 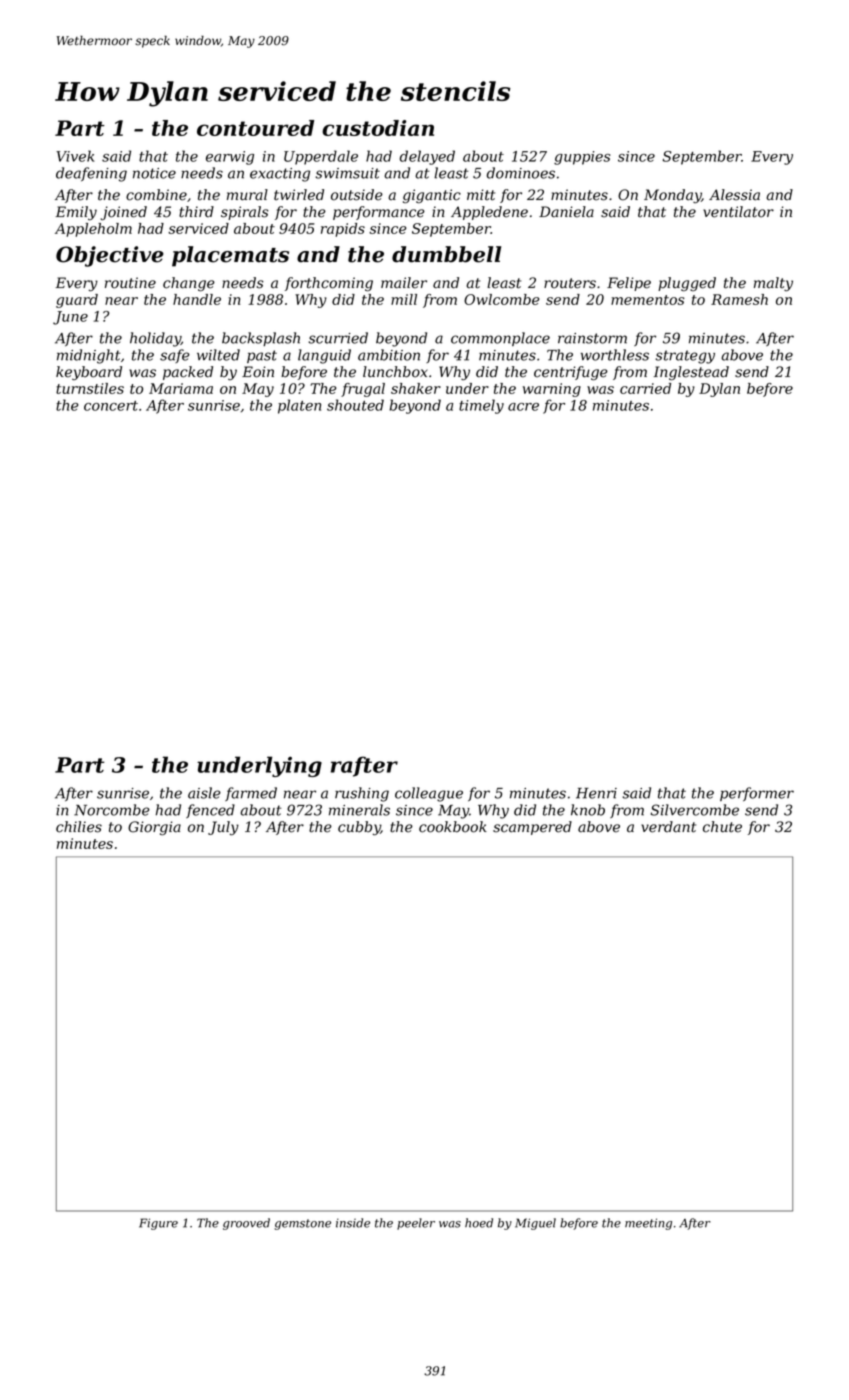 I want to click on concert, so click(x=111, y=406).
